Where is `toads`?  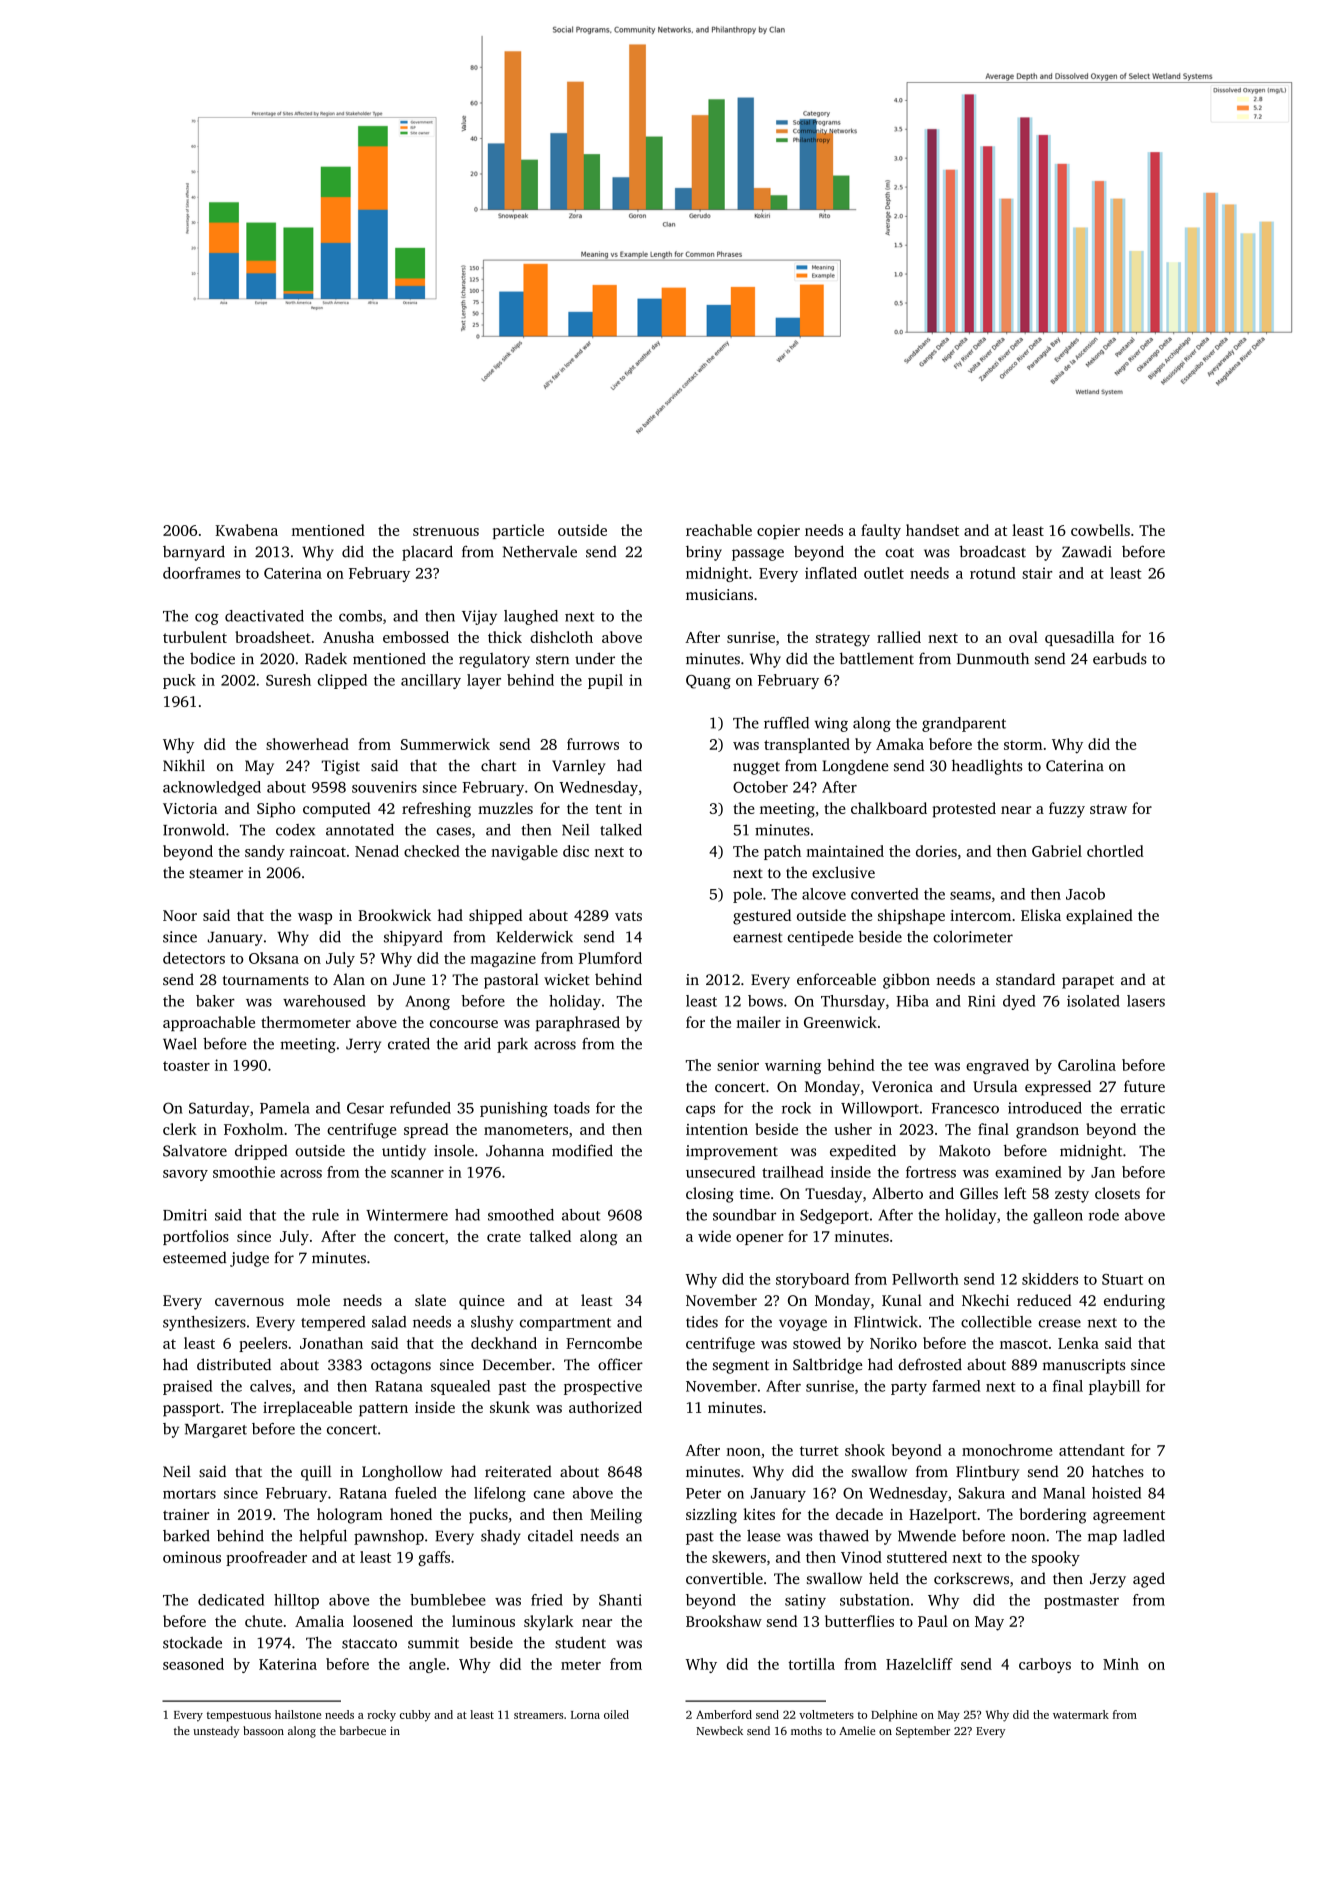
toads is located at coordinates (572, 1108).
